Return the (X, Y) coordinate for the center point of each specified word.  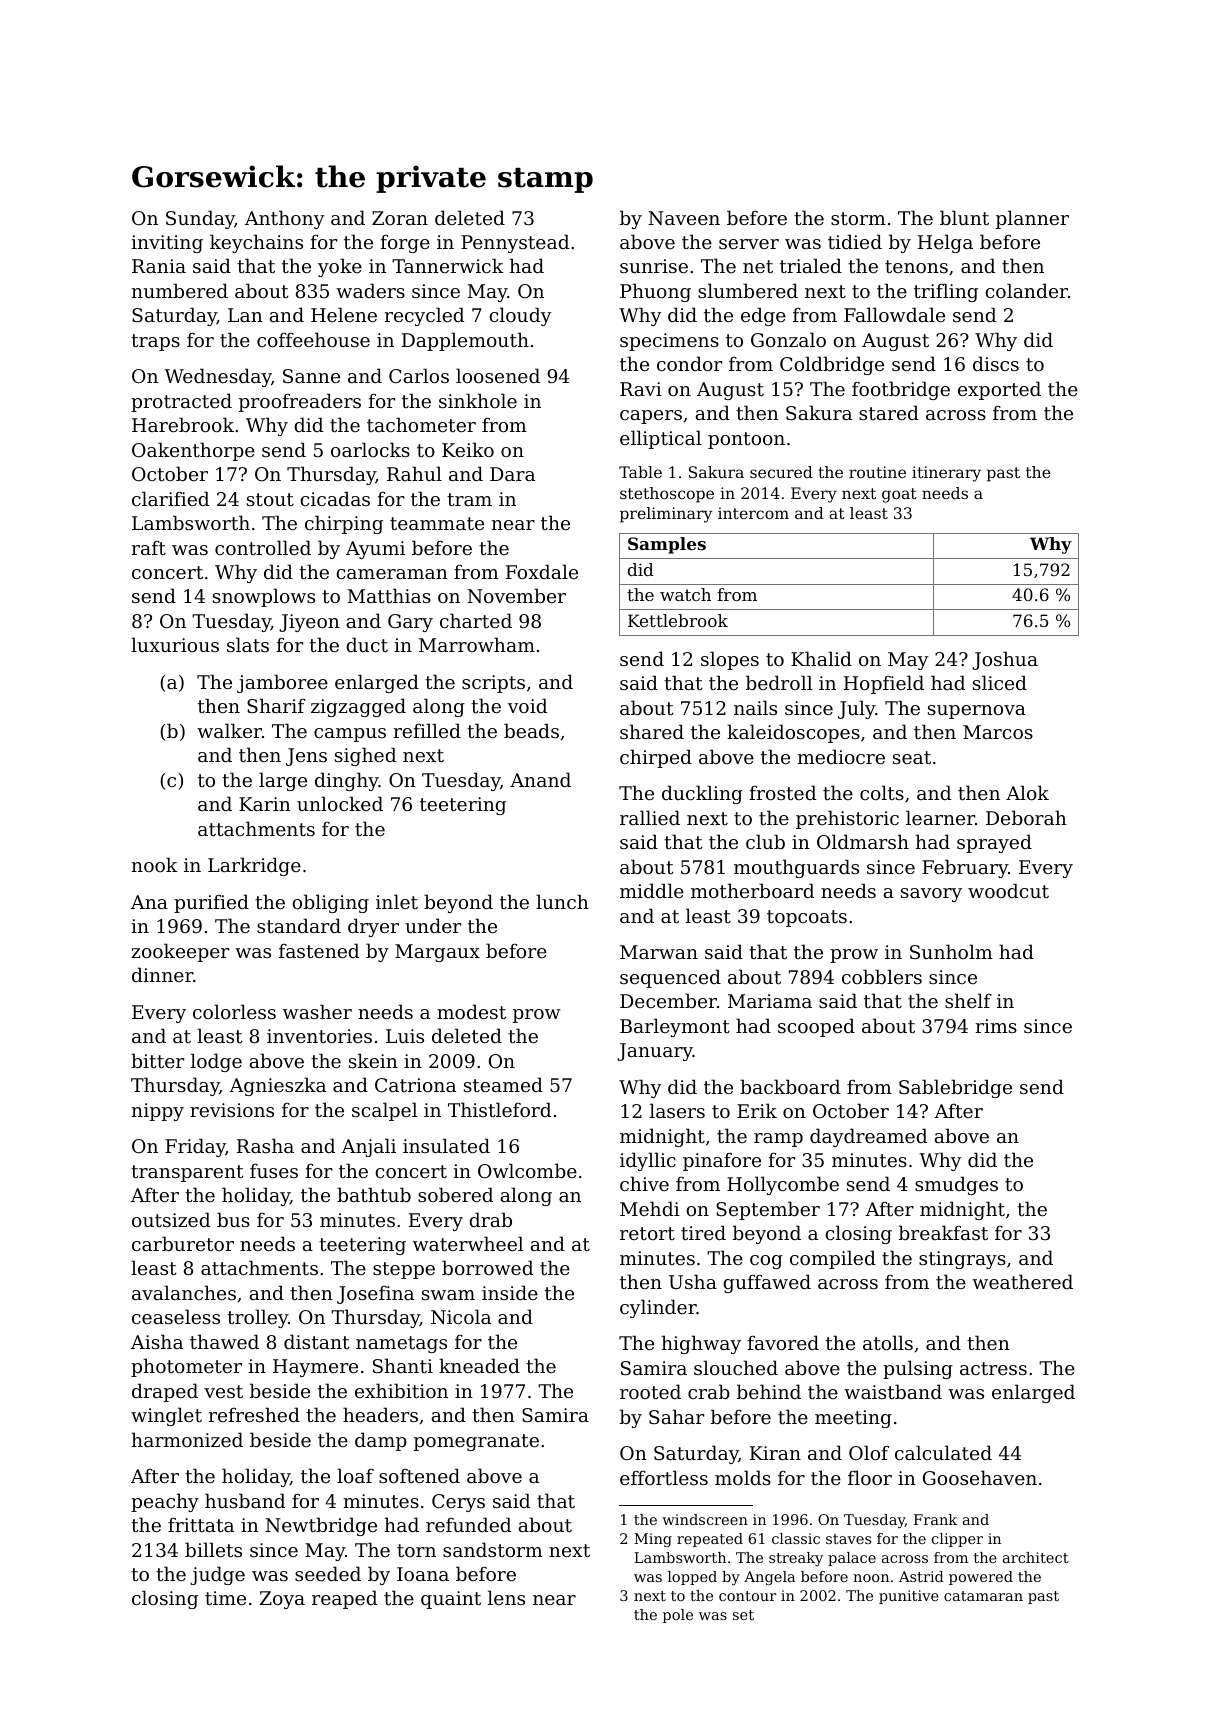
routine (877, 472)
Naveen (684, 218)
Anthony (284, 219)
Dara (512, 474)
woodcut (1008, 890)
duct (367, 644)
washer (317, 1011)
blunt (964, 217)
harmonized (187, 1439)
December (668, 1000)
